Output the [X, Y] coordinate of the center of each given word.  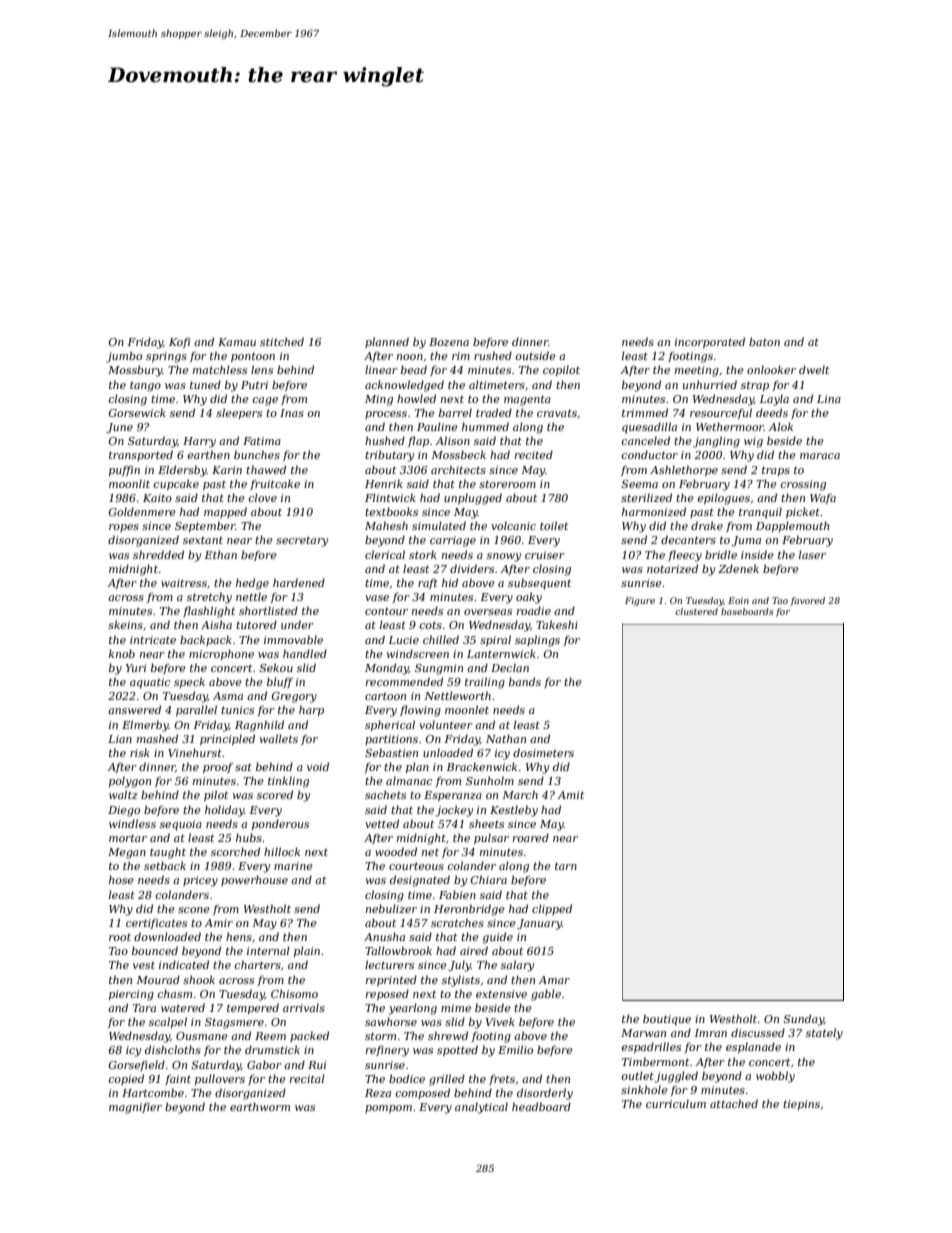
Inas [292, 413]
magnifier [135, 1108]
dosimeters [543, 752]
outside [535, 355]
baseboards [747, 611]
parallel [196, 710]
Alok [780, 426]
